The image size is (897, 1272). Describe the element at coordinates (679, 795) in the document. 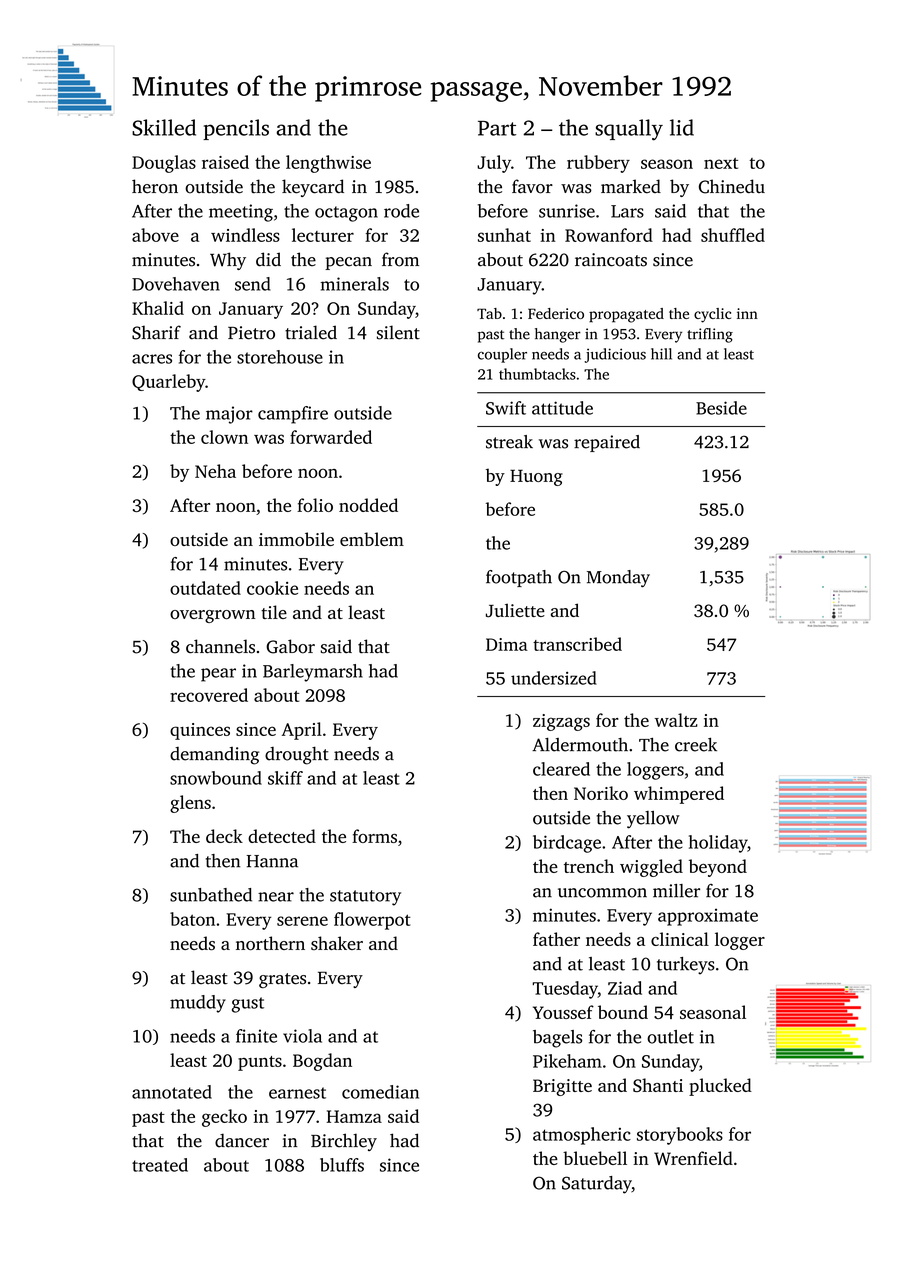

I see `whimpered` at that location.
